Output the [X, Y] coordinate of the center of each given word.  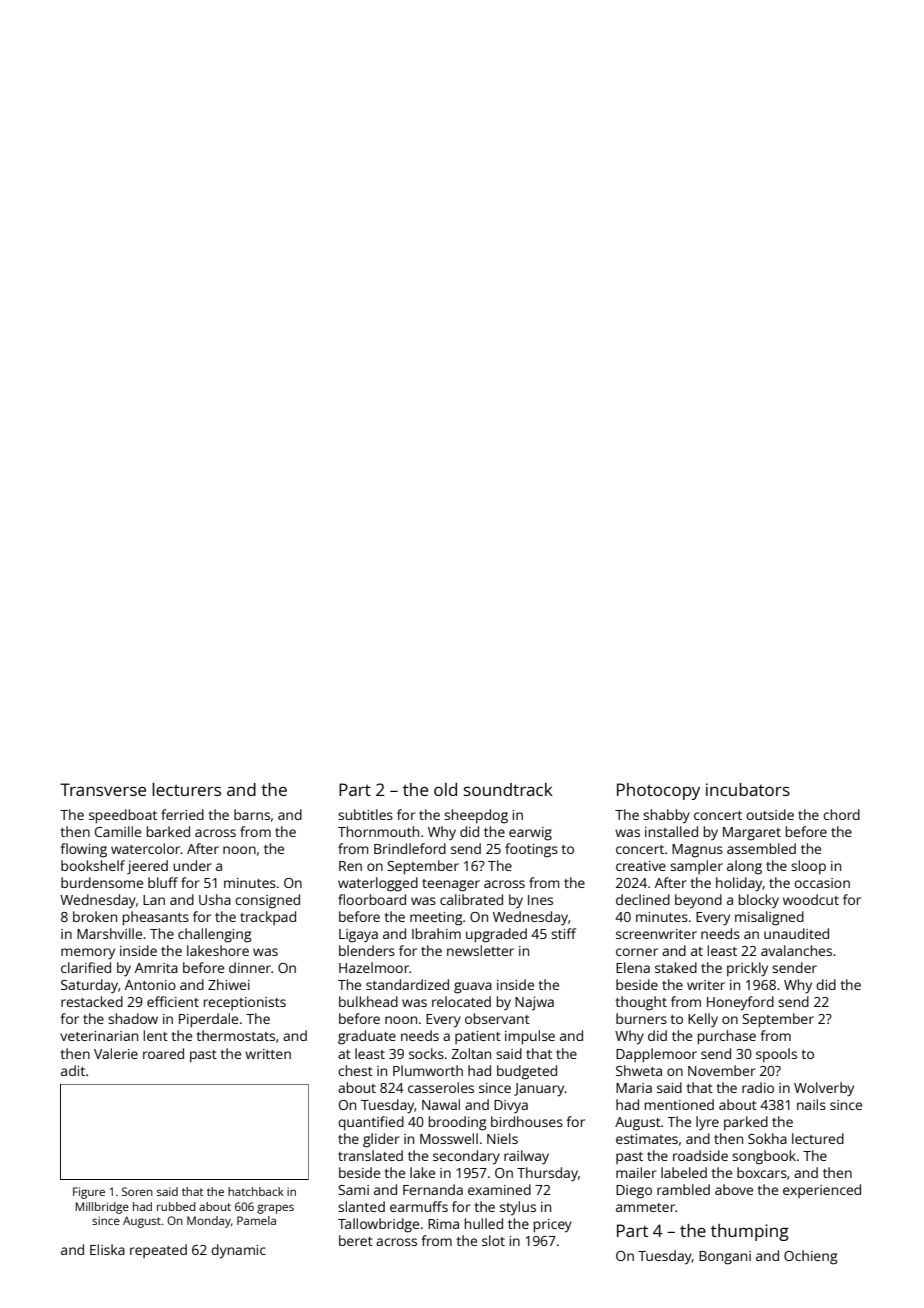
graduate [367, 1037]
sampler [696, 867]
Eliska [107, 1249]
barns [252, 814]
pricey [553, 1226]
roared [163, 1053]
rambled [683, 1189]
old [445, 789]
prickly [747, 969]
